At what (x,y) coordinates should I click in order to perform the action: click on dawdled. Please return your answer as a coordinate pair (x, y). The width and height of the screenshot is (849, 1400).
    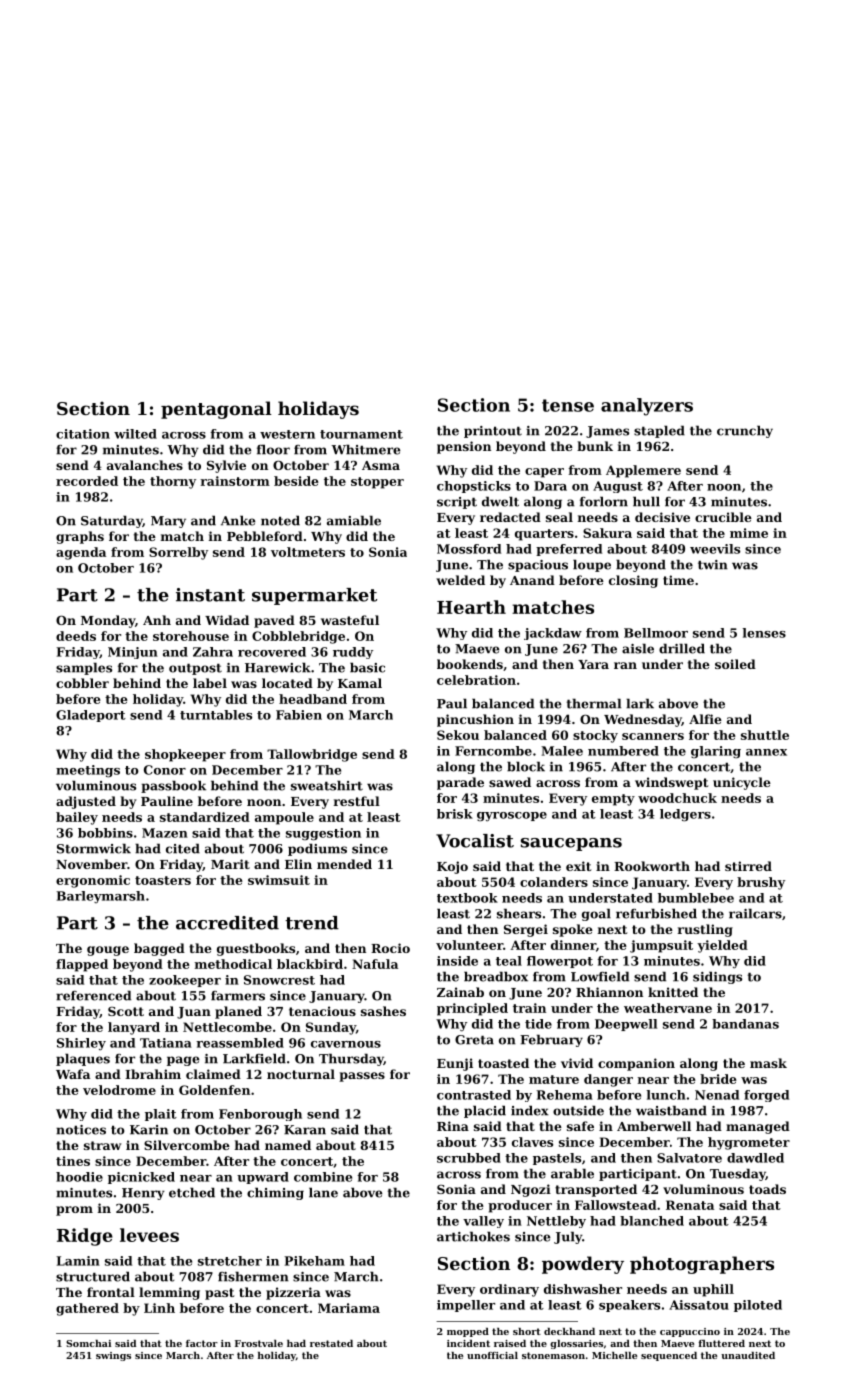
    Looking at the image, I should click on (755, 1158).
